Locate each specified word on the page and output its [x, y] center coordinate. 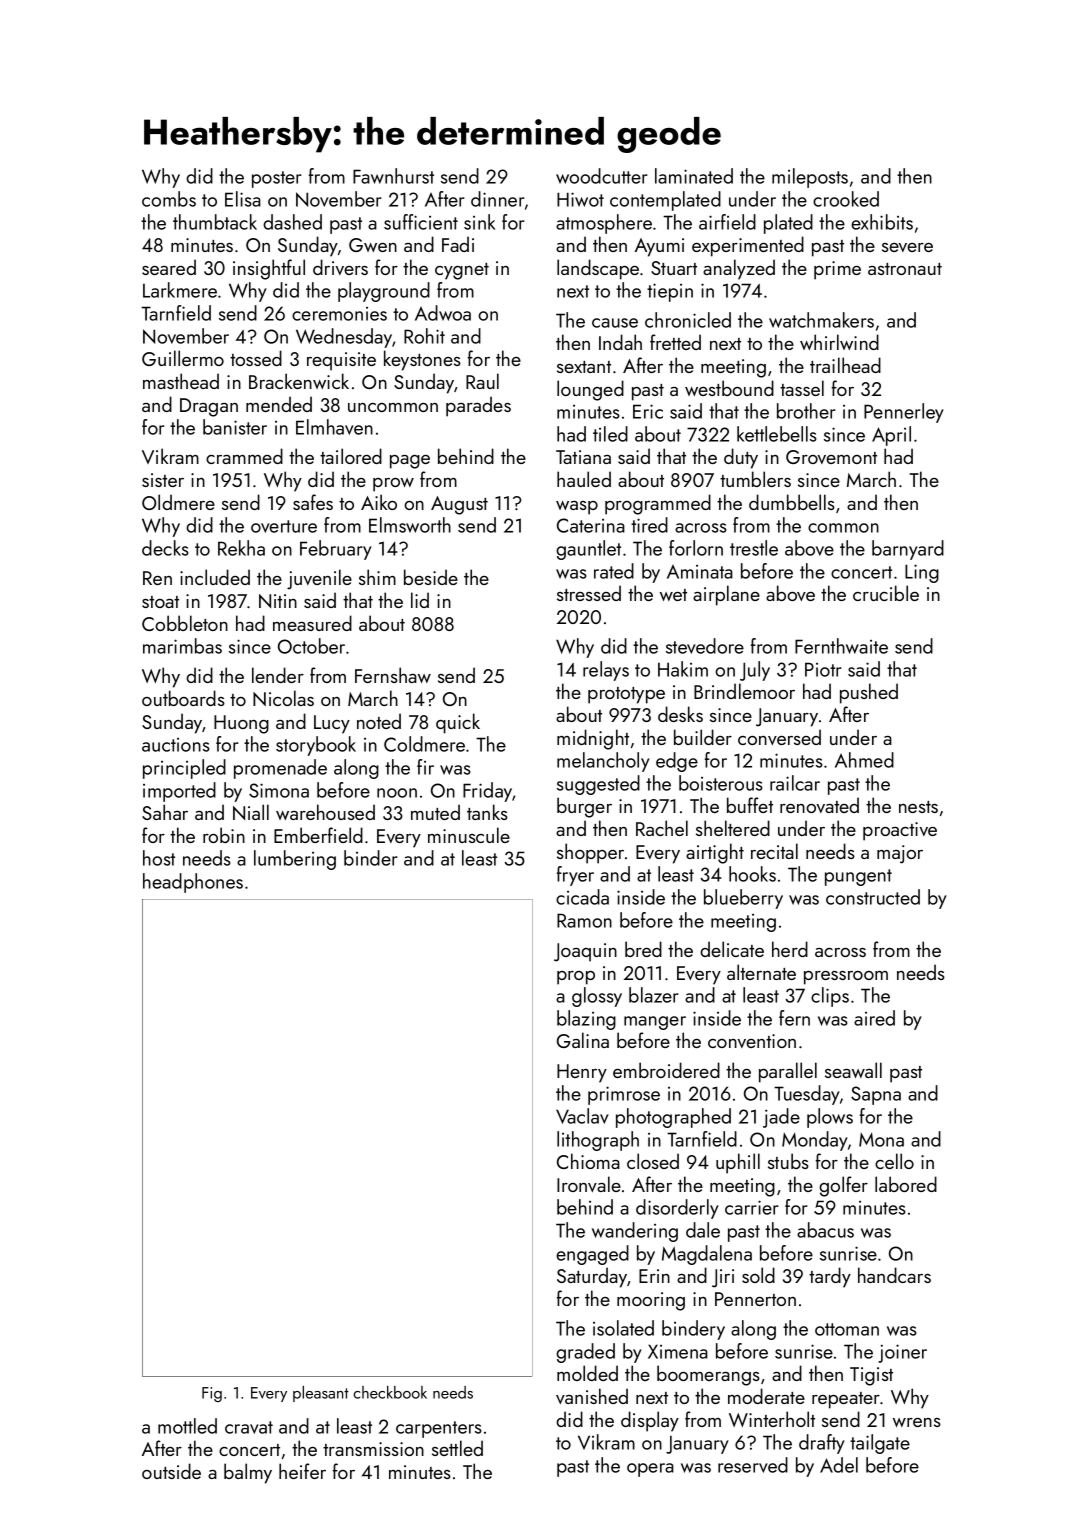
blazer [653, 995]
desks [680, 714]
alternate [761, 972]
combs [169, 199]
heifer [302, 1471]
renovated [819, 805]
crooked [846, 199]
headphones [193, 883]
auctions [176, 745]
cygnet [462, 271]
